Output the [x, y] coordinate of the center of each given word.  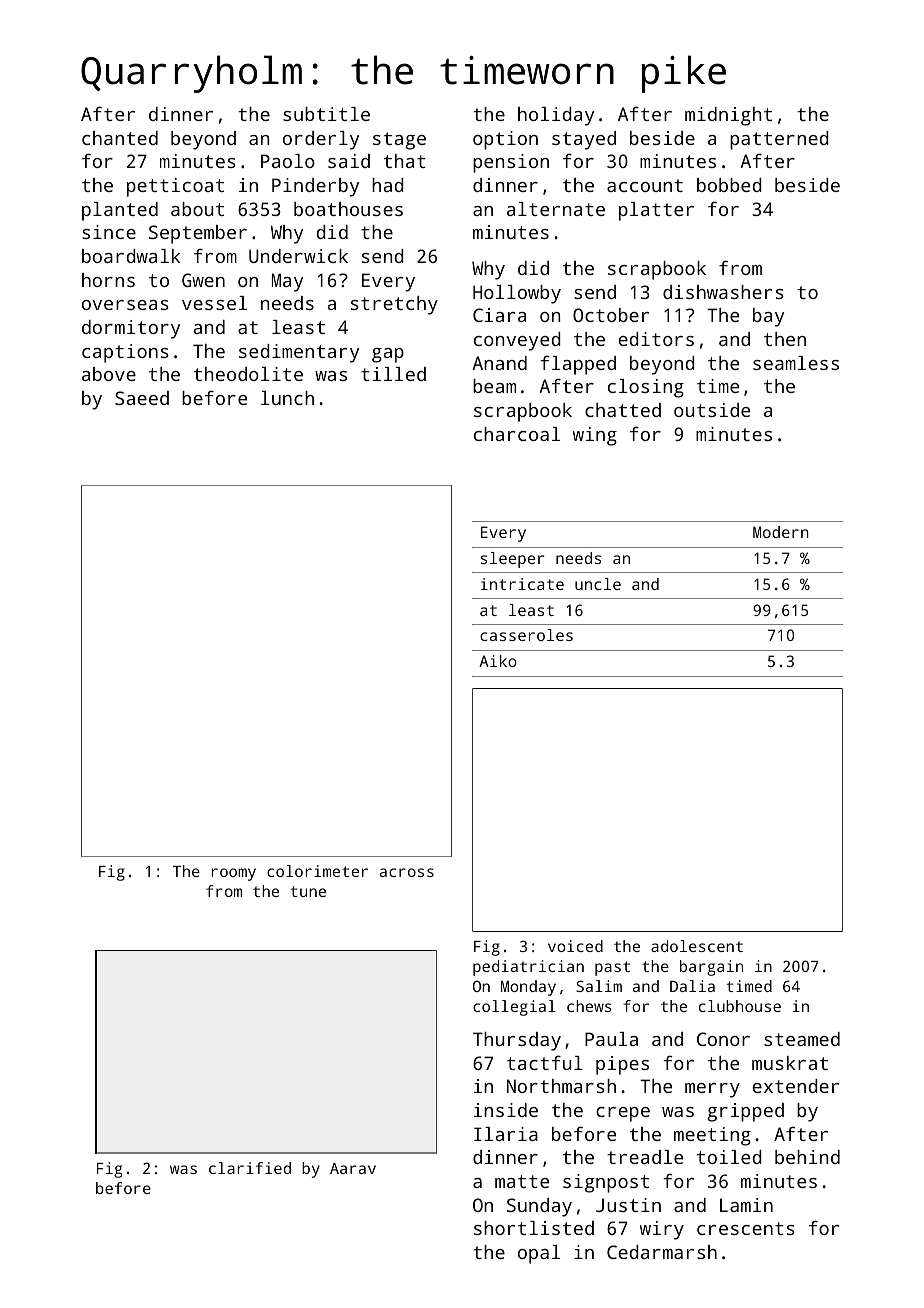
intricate [522, 584]
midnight [728, 116]
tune [308, 891]
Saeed [142, 398]
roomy [234, 874]
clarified [250, 1168]
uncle [598, 584]
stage [399, 141]
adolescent [697, 946]
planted [120, 211]
